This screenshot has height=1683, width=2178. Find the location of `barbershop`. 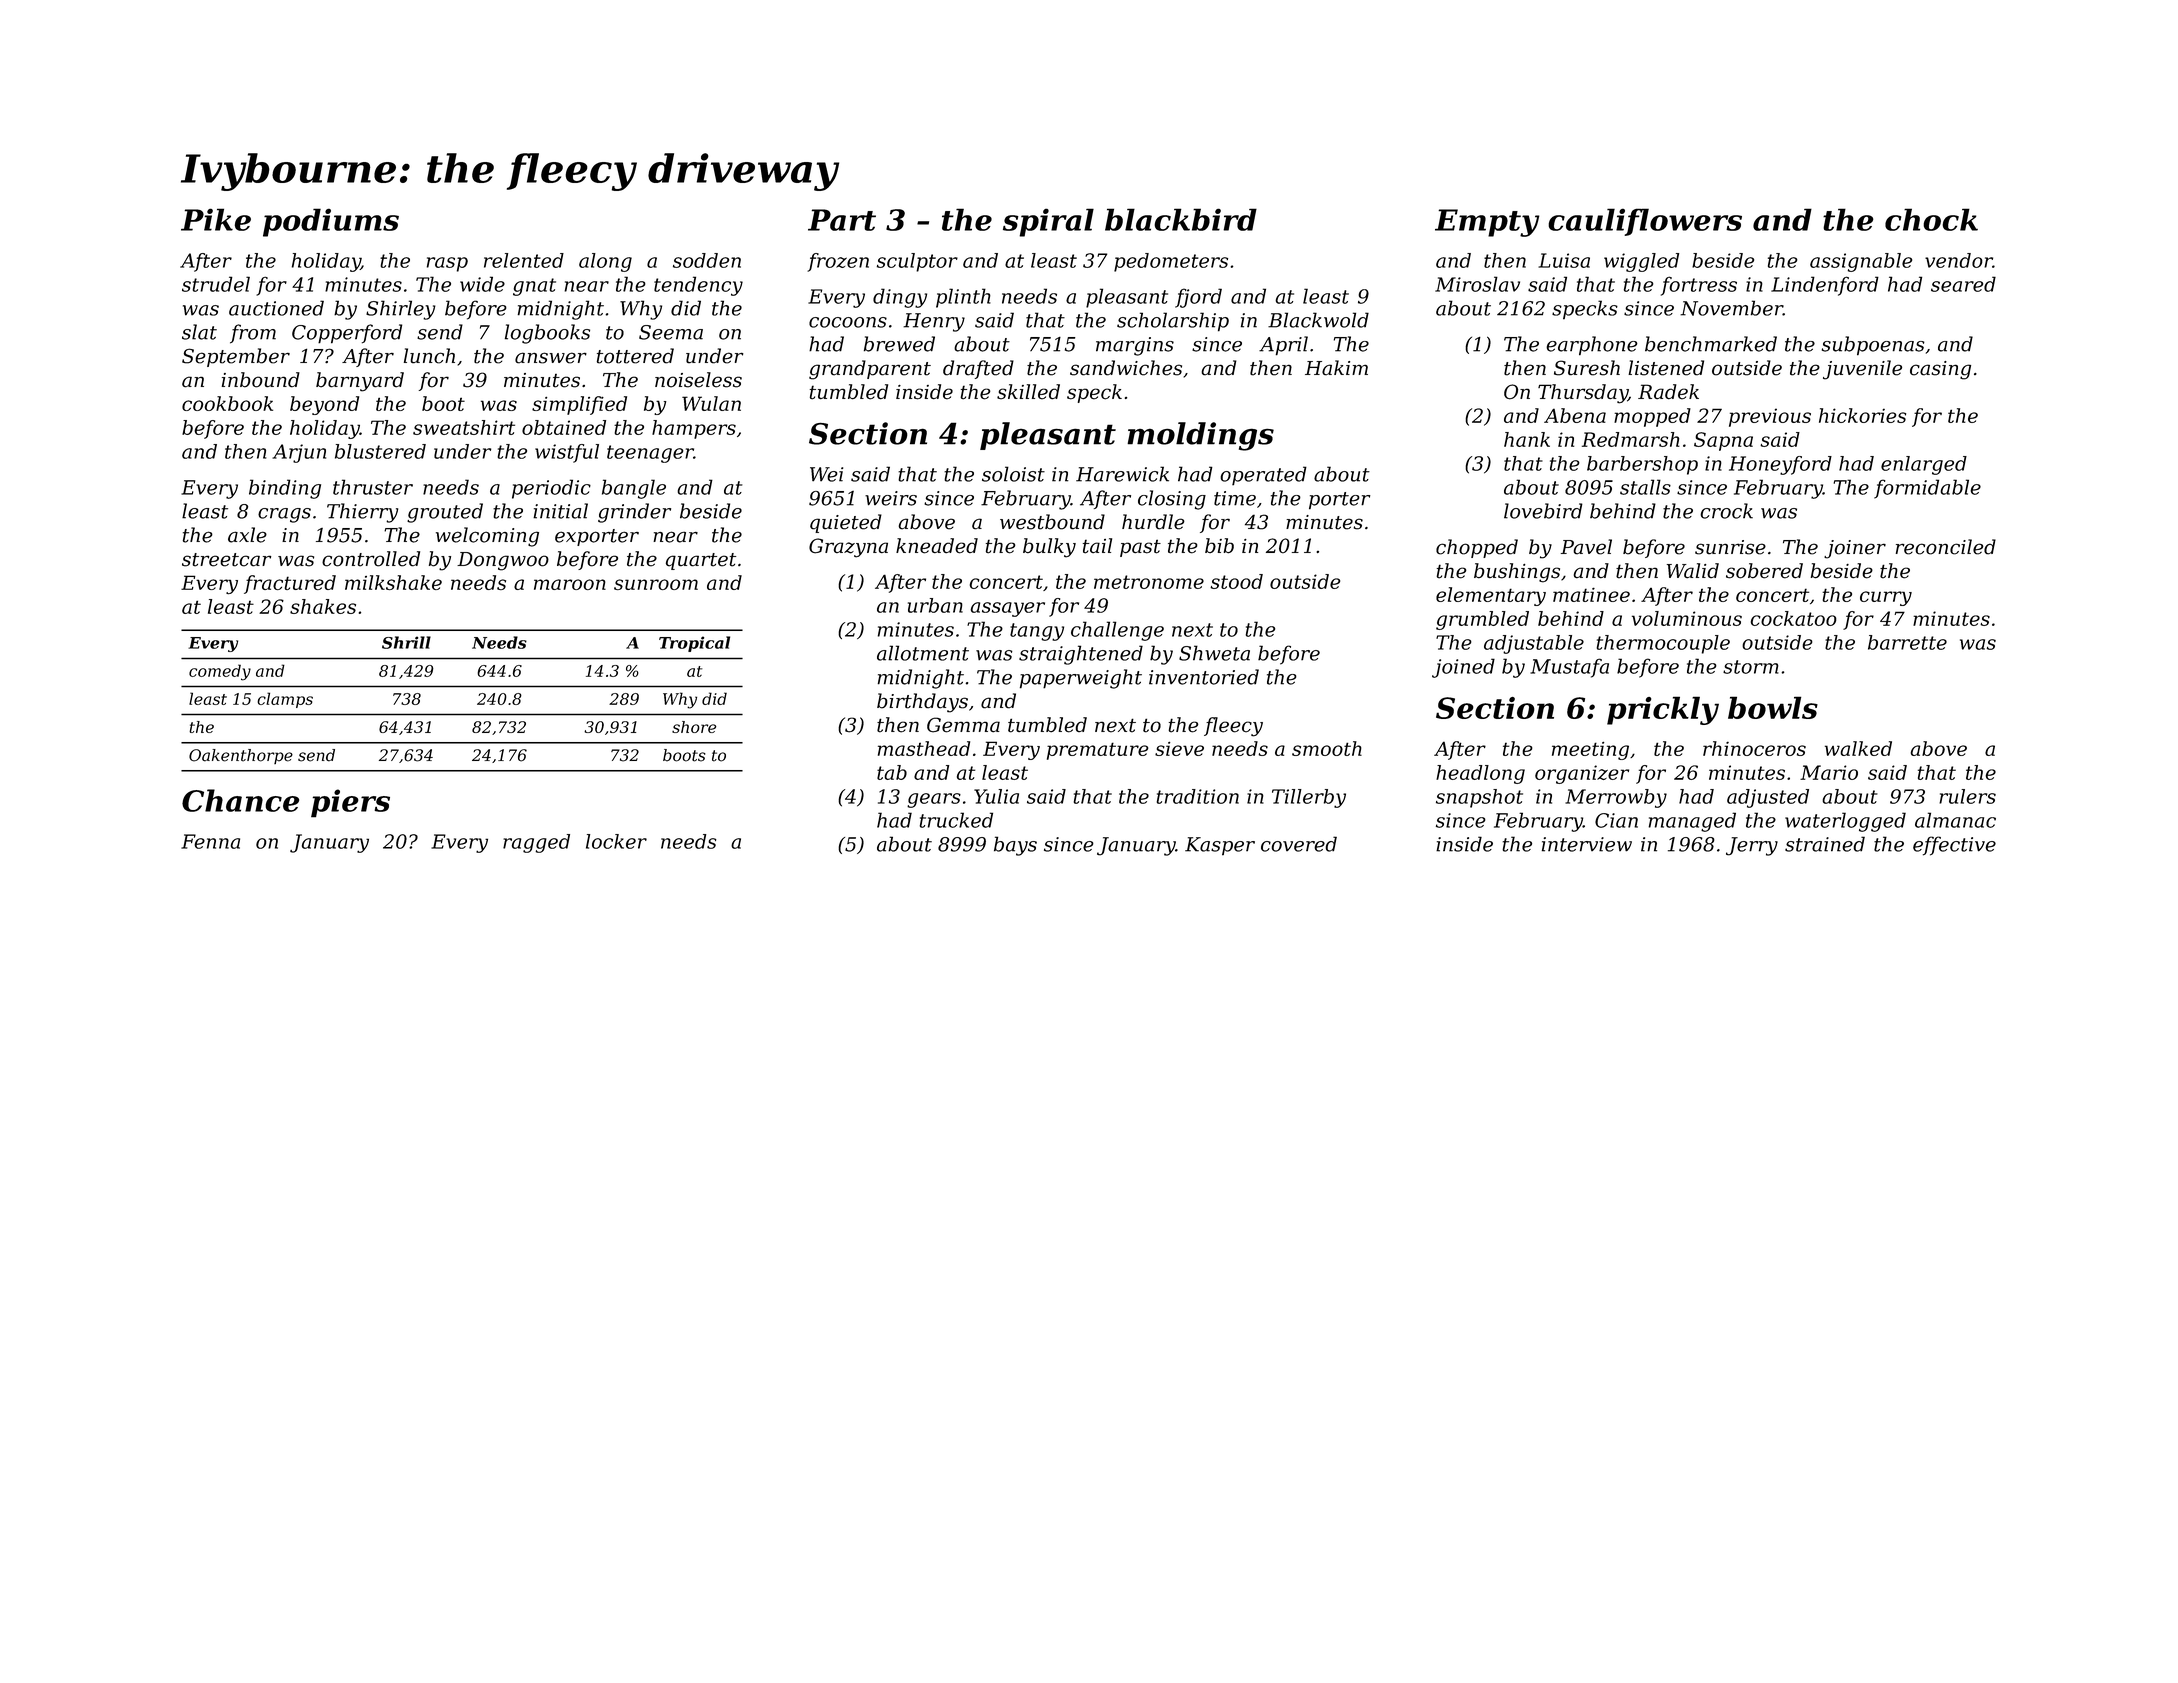

barbershop is located at coordinates (1642, 465).
